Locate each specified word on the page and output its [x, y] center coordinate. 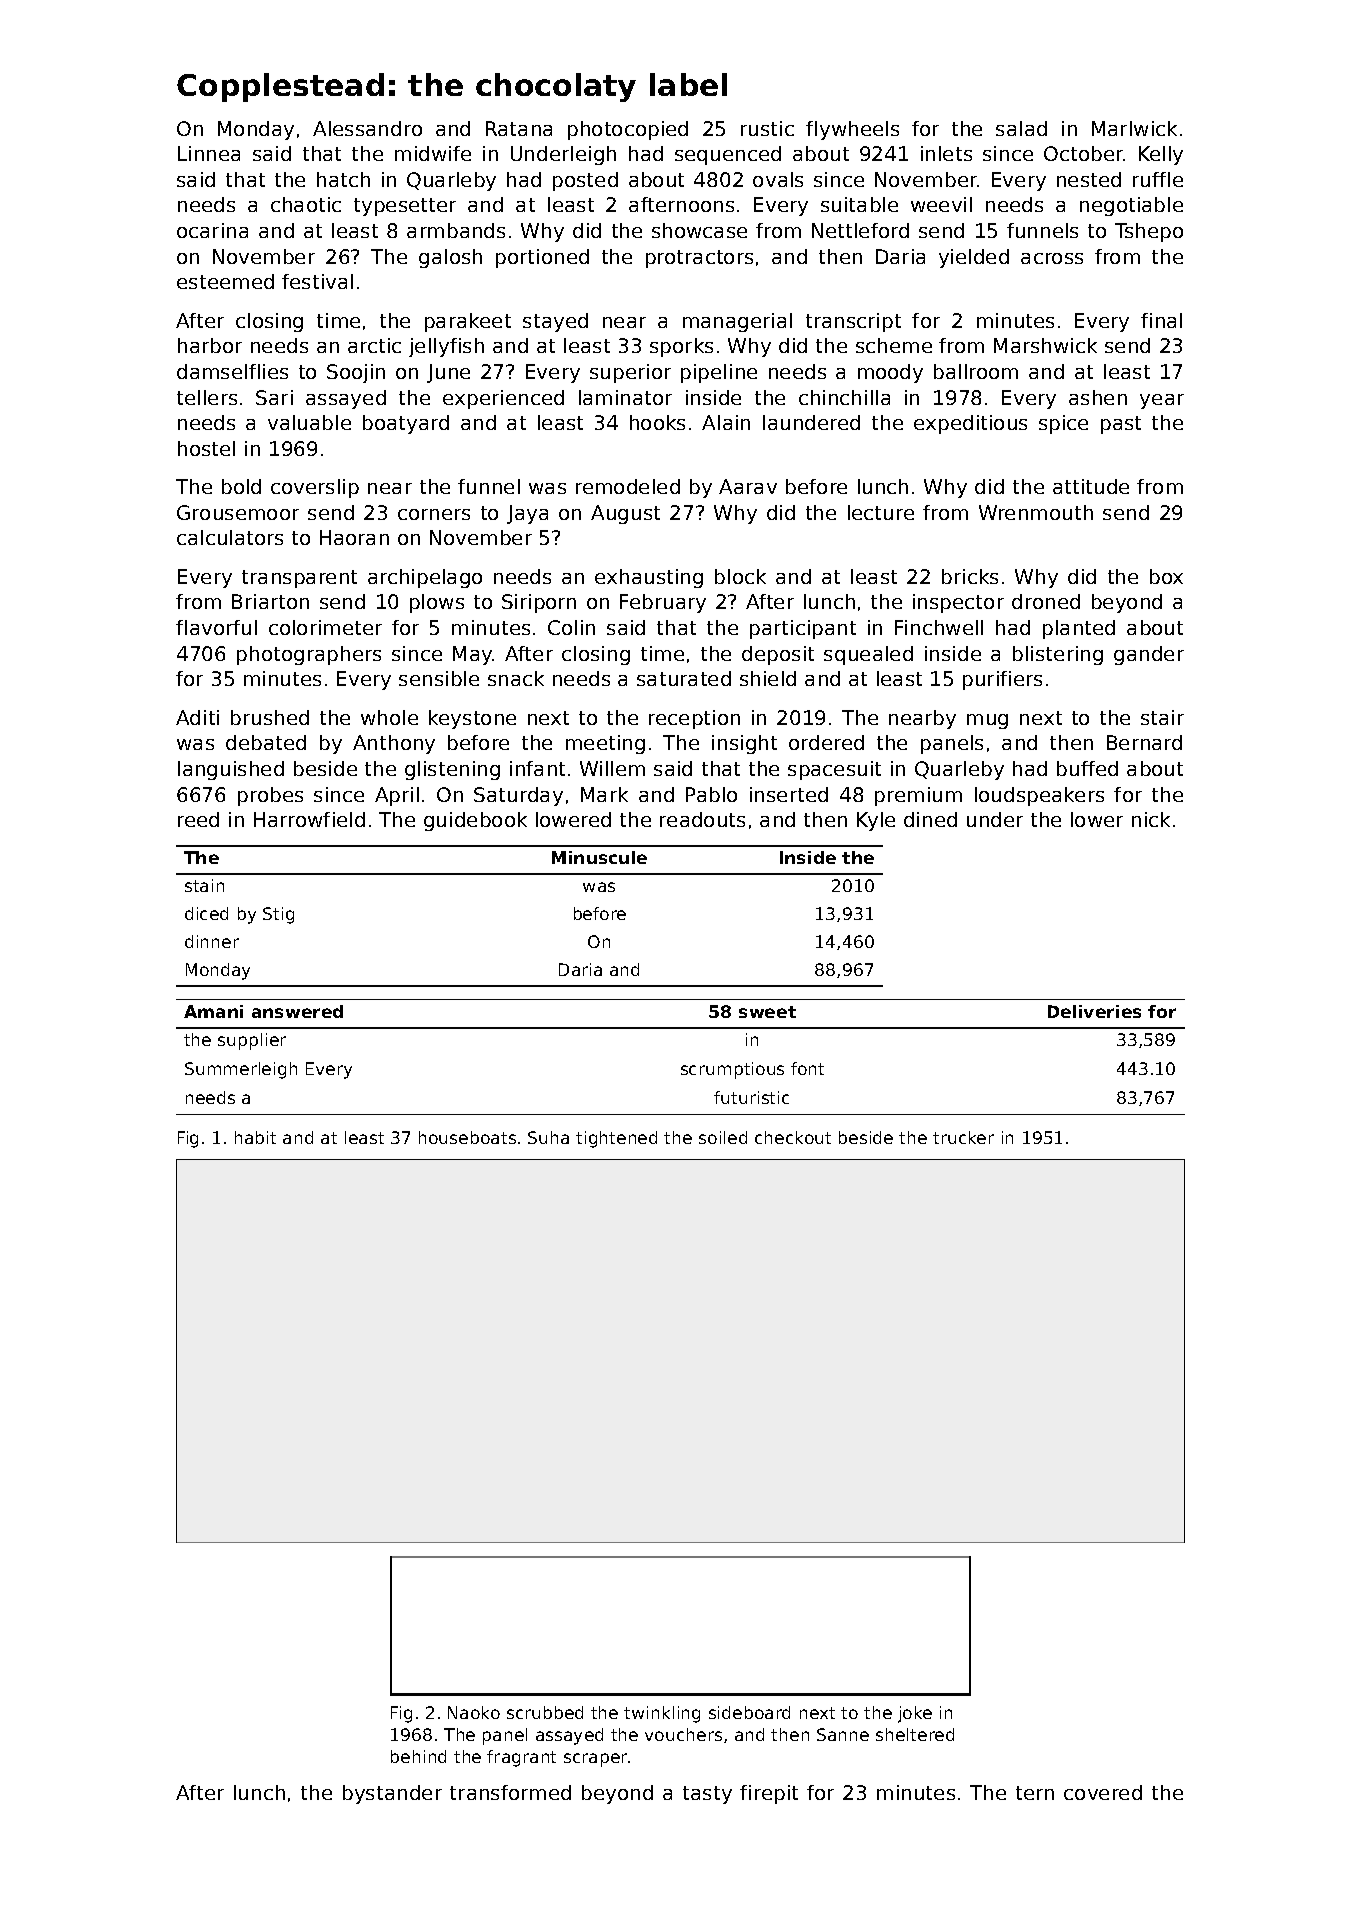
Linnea [209, 153]
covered [1103, 1792]
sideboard [749, 1712]
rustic [767, 128]
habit [255, 1137]
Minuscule [599, 857]
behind [418, 1756]
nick [1151, 819]
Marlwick [1134, 128]
